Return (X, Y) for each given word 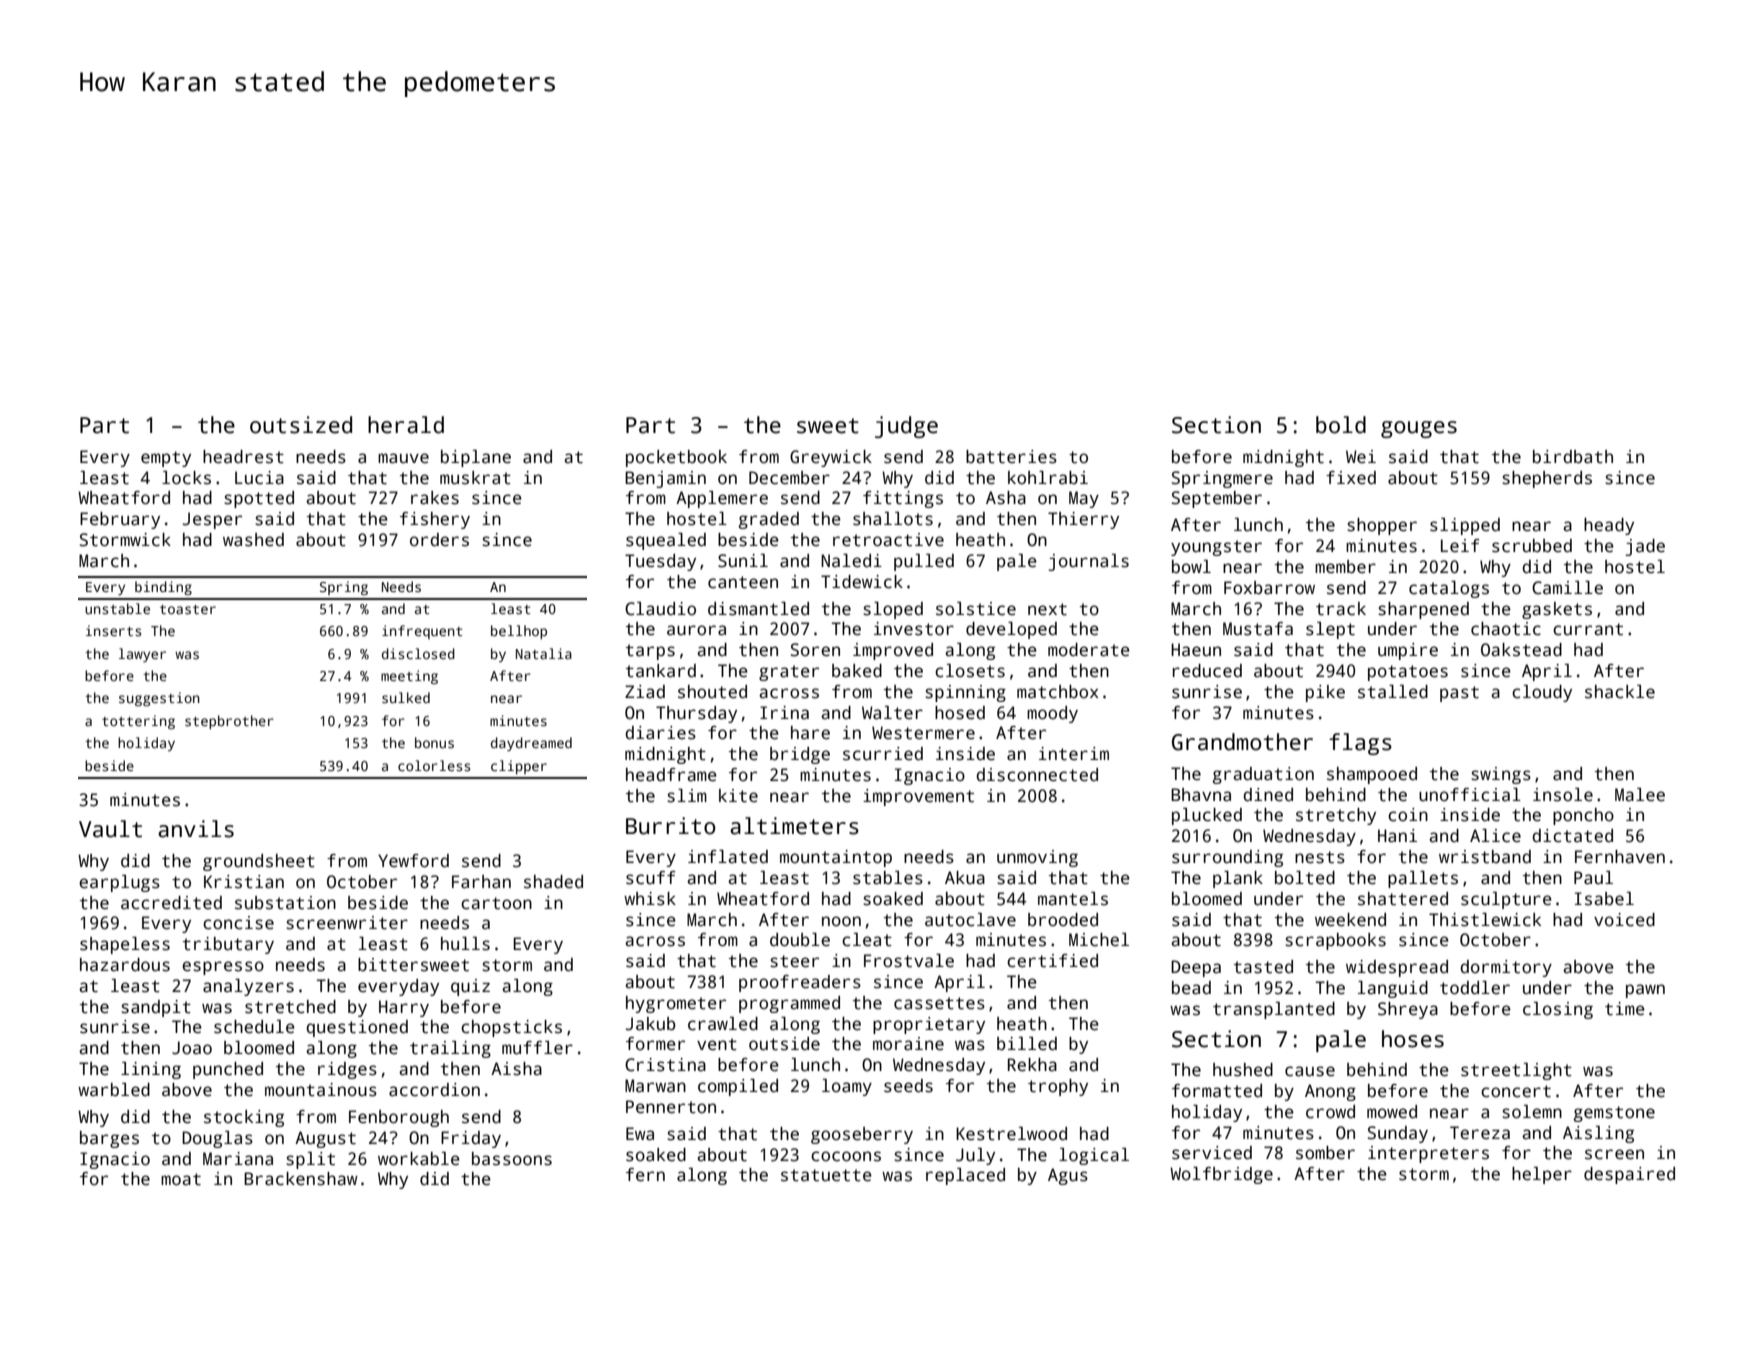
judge (906, 427)
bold (1341, 425)
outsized (301, 425)
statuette (826, 1175)
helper (1542, 1175)
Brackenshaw (301, 1179)
